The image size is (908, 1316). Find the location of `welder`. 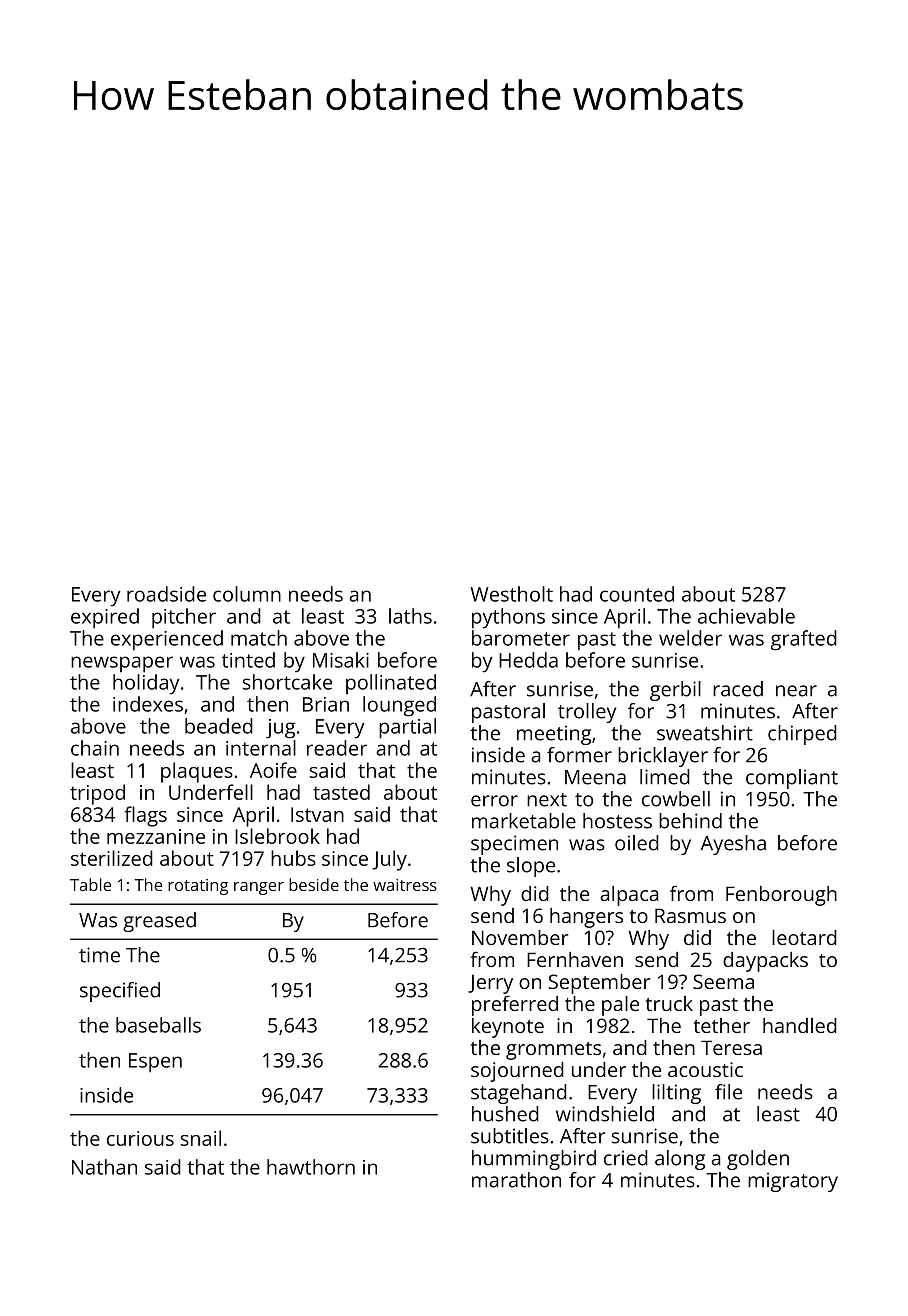

welder is located at coordinates (690, 638).
